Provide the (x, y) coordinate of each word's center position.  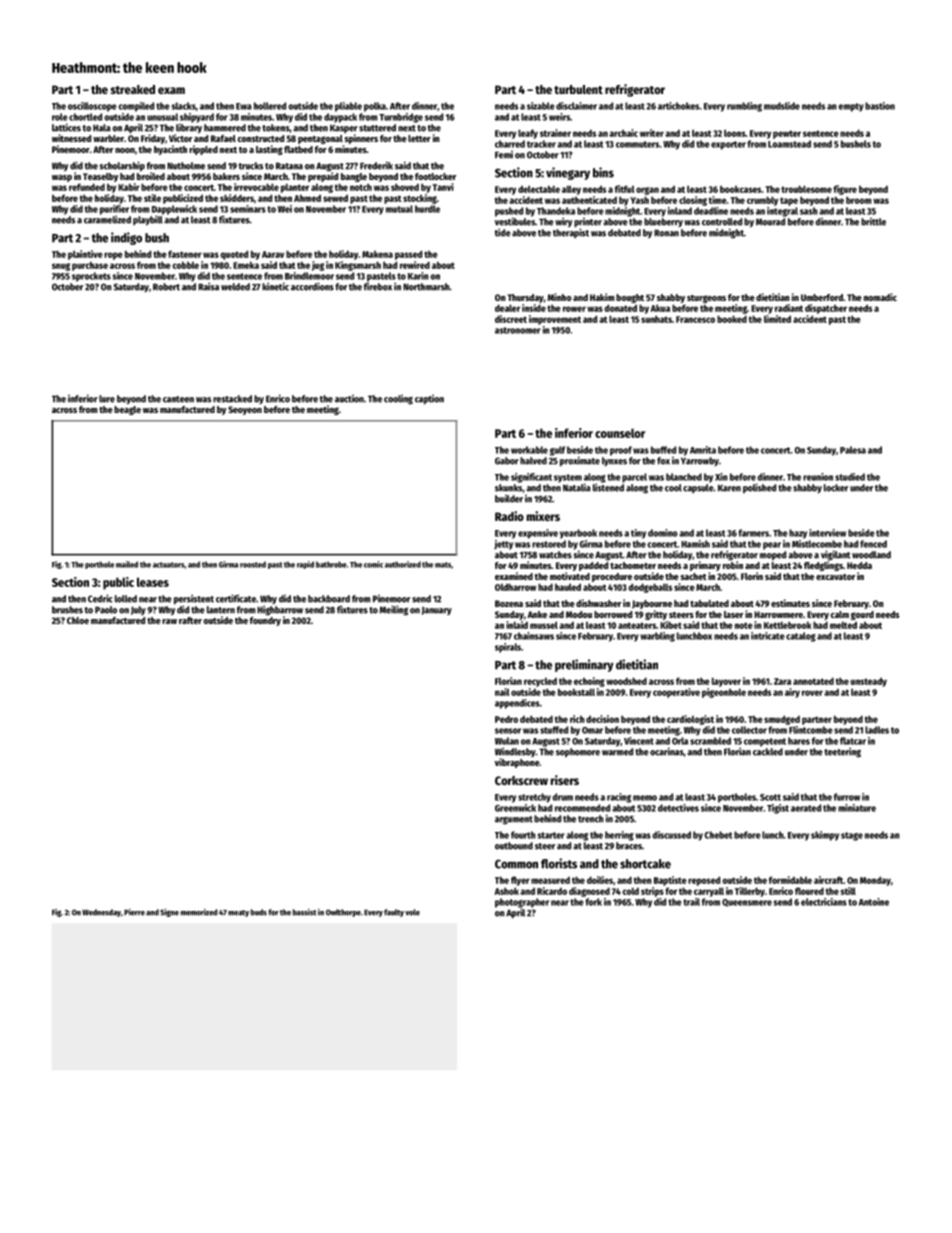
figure (845, 190)
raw (169, 621)
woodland (871, 555)
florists (559, 863)
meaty (238, 913)
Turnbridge (401, 118)
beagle (127, 410)
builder (509, 499)
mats (443, 565)
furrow (847, 797)
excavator (835, 577)
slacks (184, 106)
